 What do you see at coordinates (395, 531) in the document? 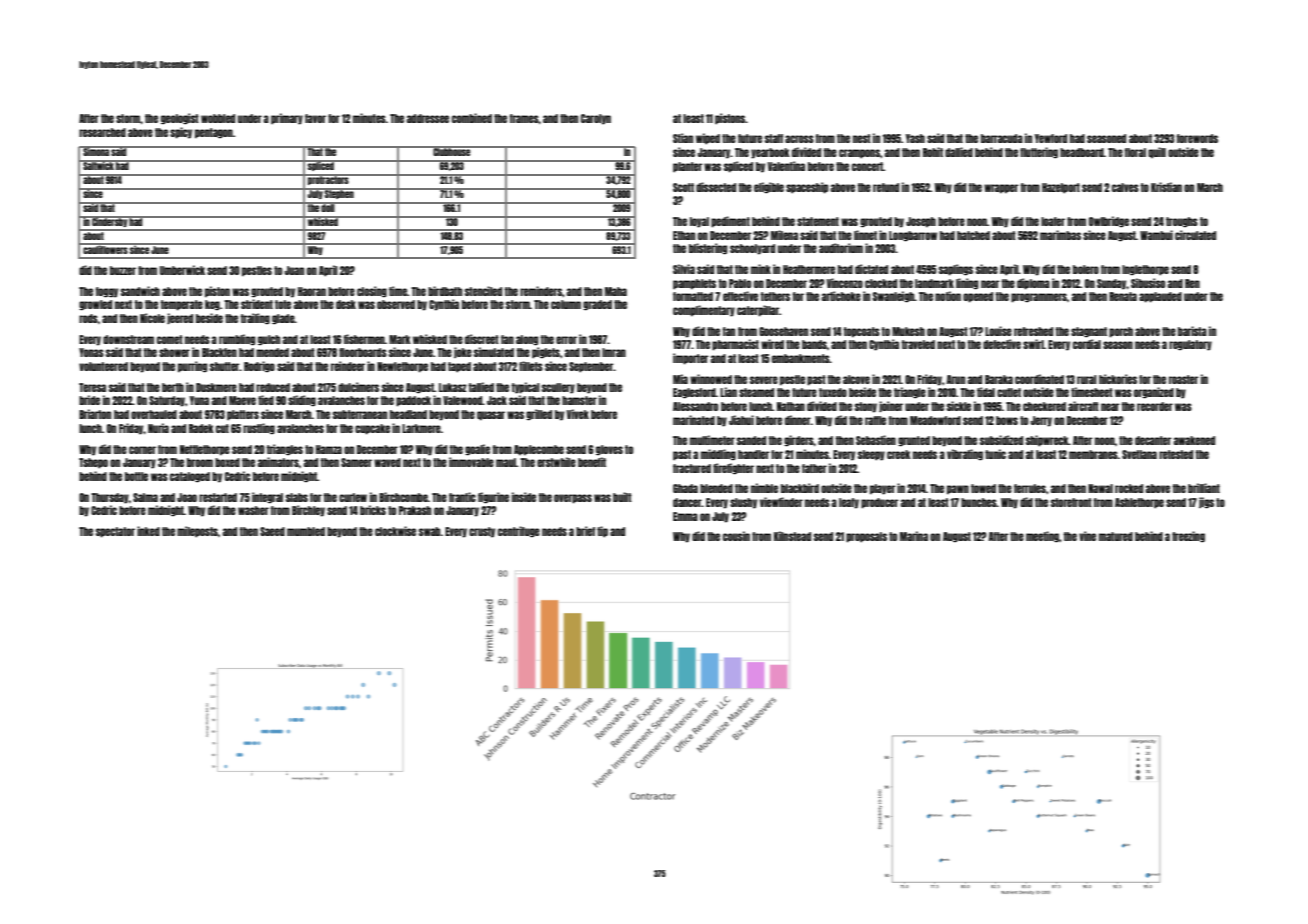
I see `clockwise` at bounding box center [395, 531].
